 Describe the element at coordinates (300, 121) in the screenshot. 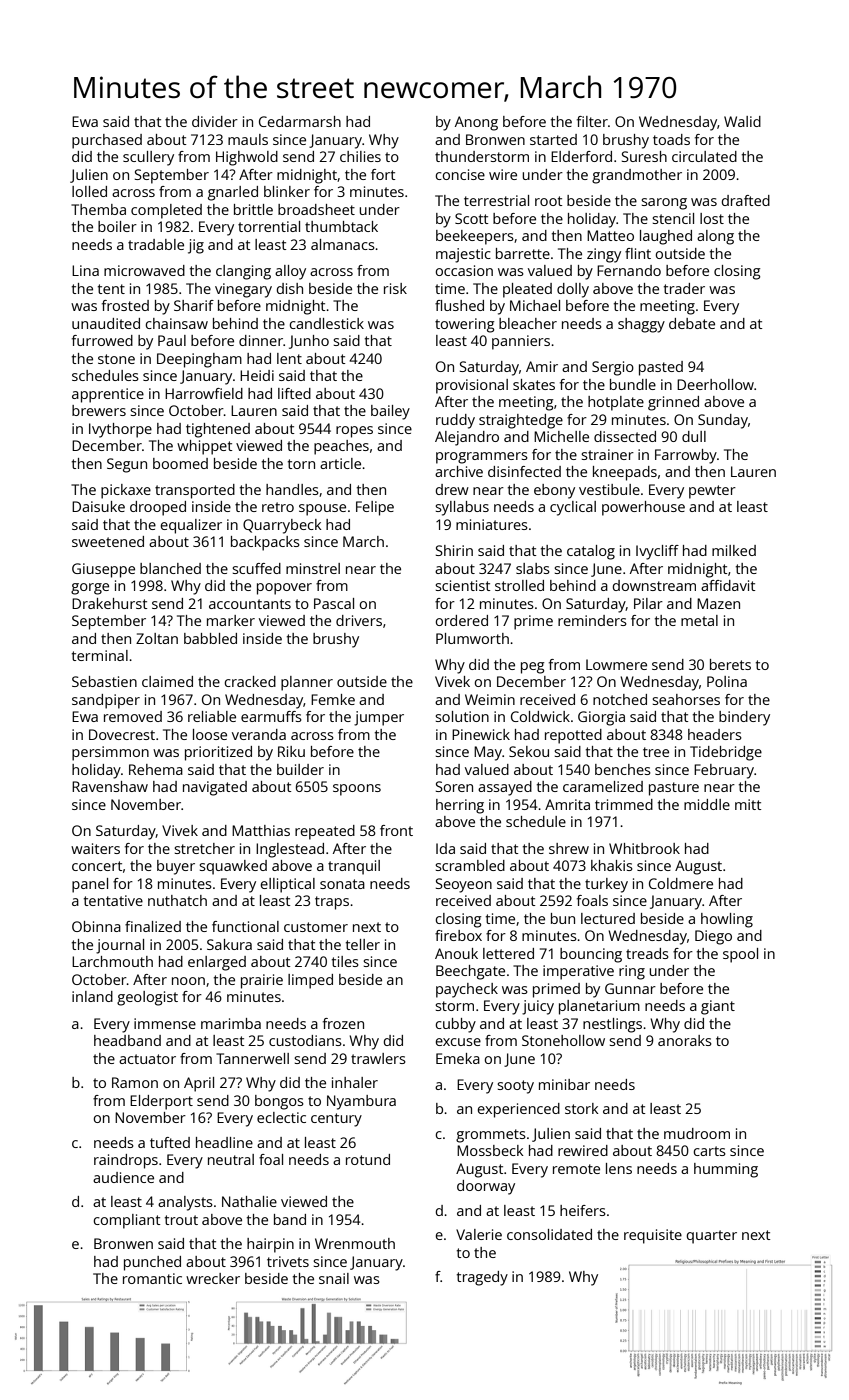

I see `Cedarmarsh` at that location.
